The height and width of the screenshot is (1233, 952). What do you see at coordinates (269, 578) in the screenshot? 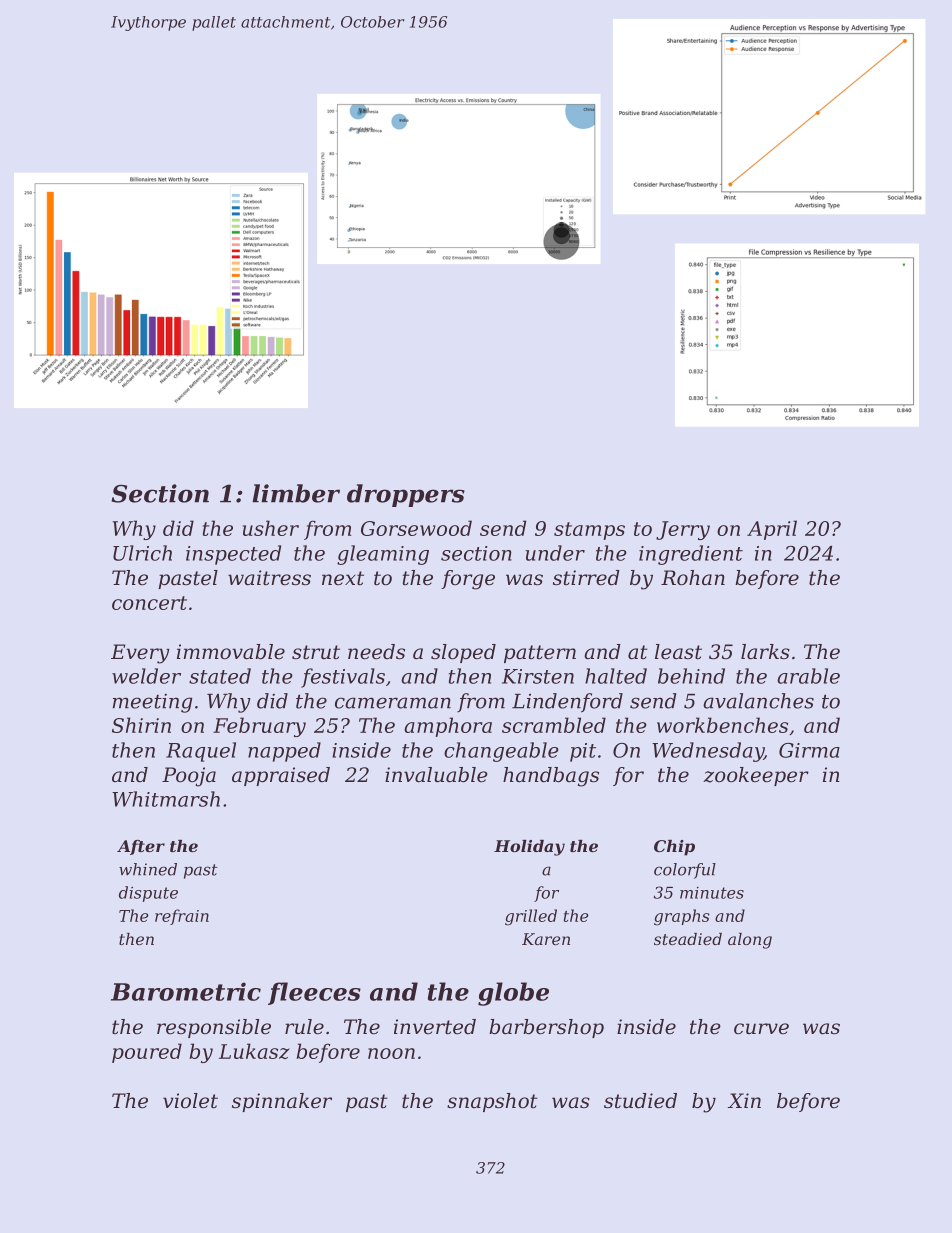
I see `waitress` at bounding box center [269, 578].
